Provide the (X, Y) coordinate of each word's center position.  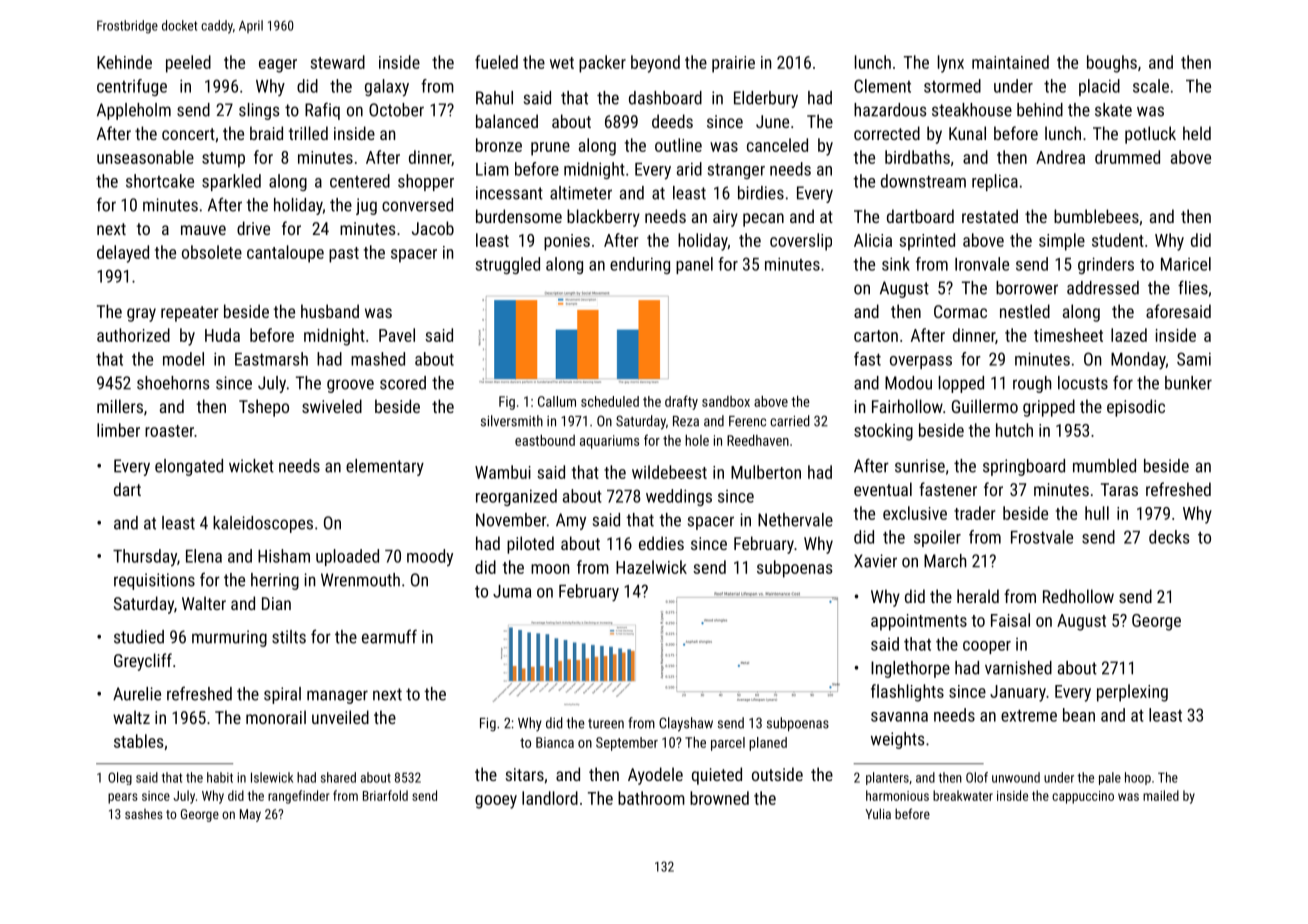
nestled (1025, 311)
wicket (251, 466)
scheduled (610, 401)
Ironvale (982, 264)
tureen (606, 724)
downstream (923, 181)
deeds (672, 121)
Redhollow (1078, 596)
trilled (308, 133)
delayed (123, 254)
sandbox (726, 401)
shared (338, 777)
